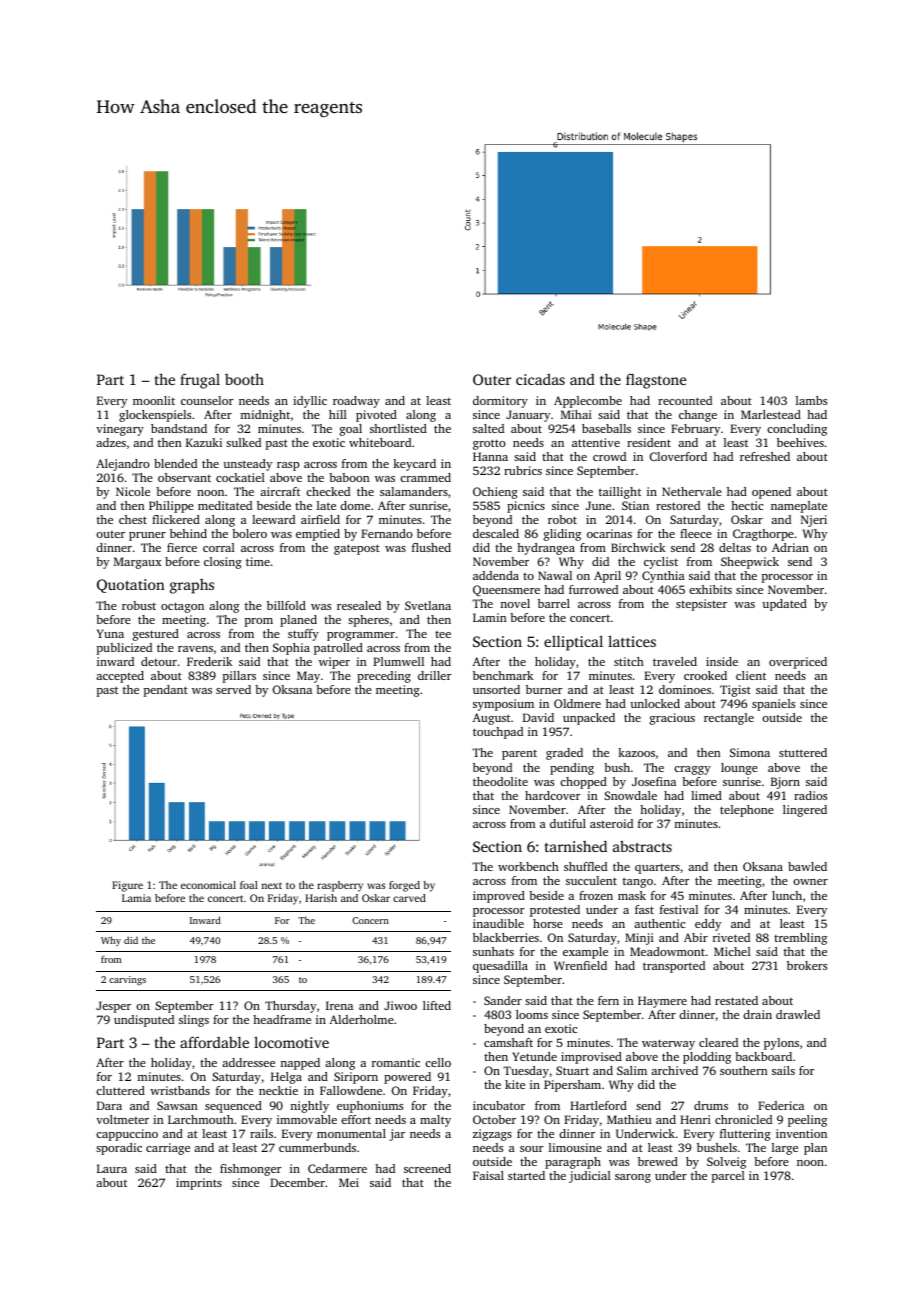 The height and width of the screenshot is (1308, 924). What do you see at coordinates (349, 1182) in the screenshot?
I see `Mei` at bounding box center [349, 1182].
